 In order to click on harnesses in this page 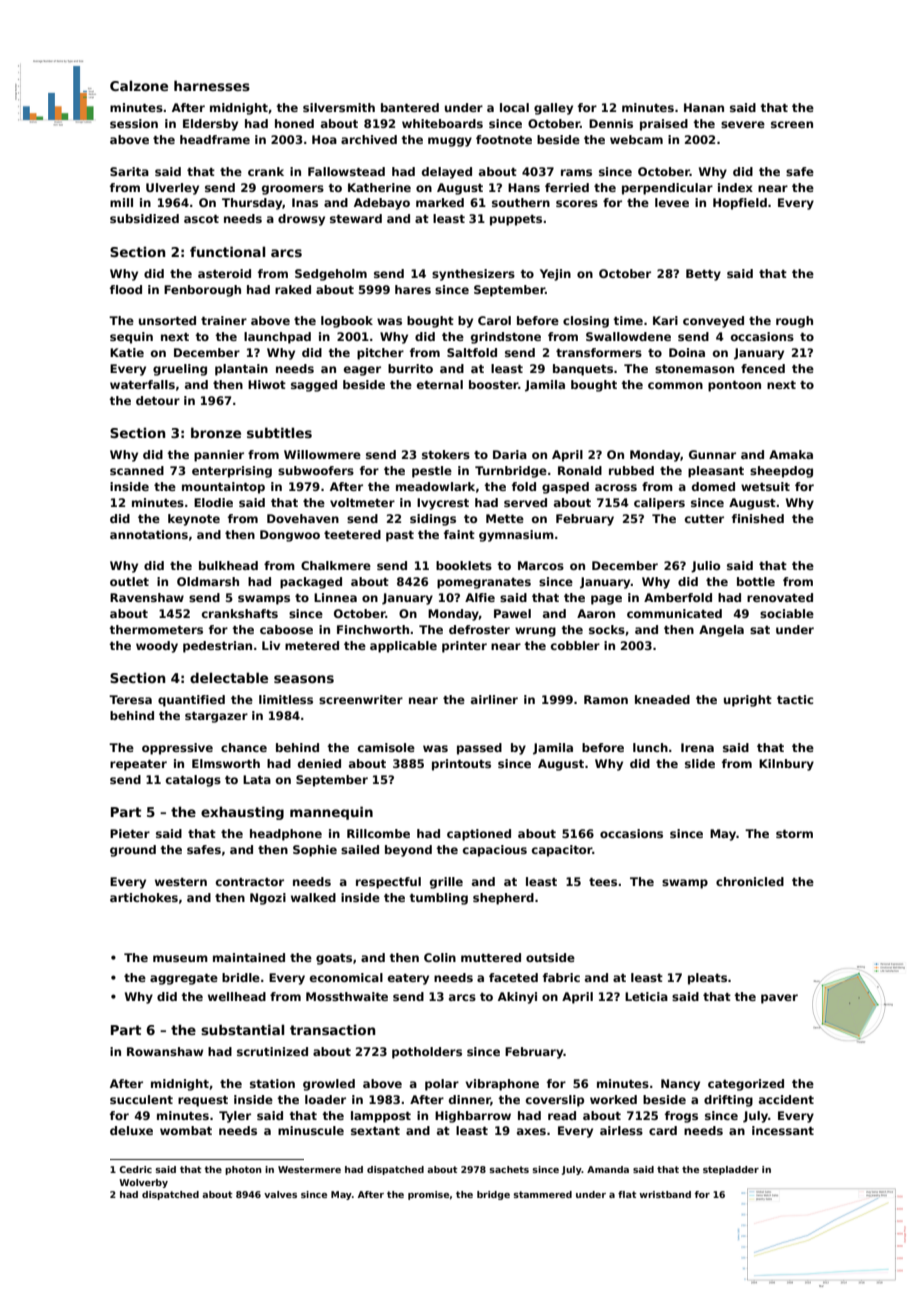, I will do `click(212, 85)`.
